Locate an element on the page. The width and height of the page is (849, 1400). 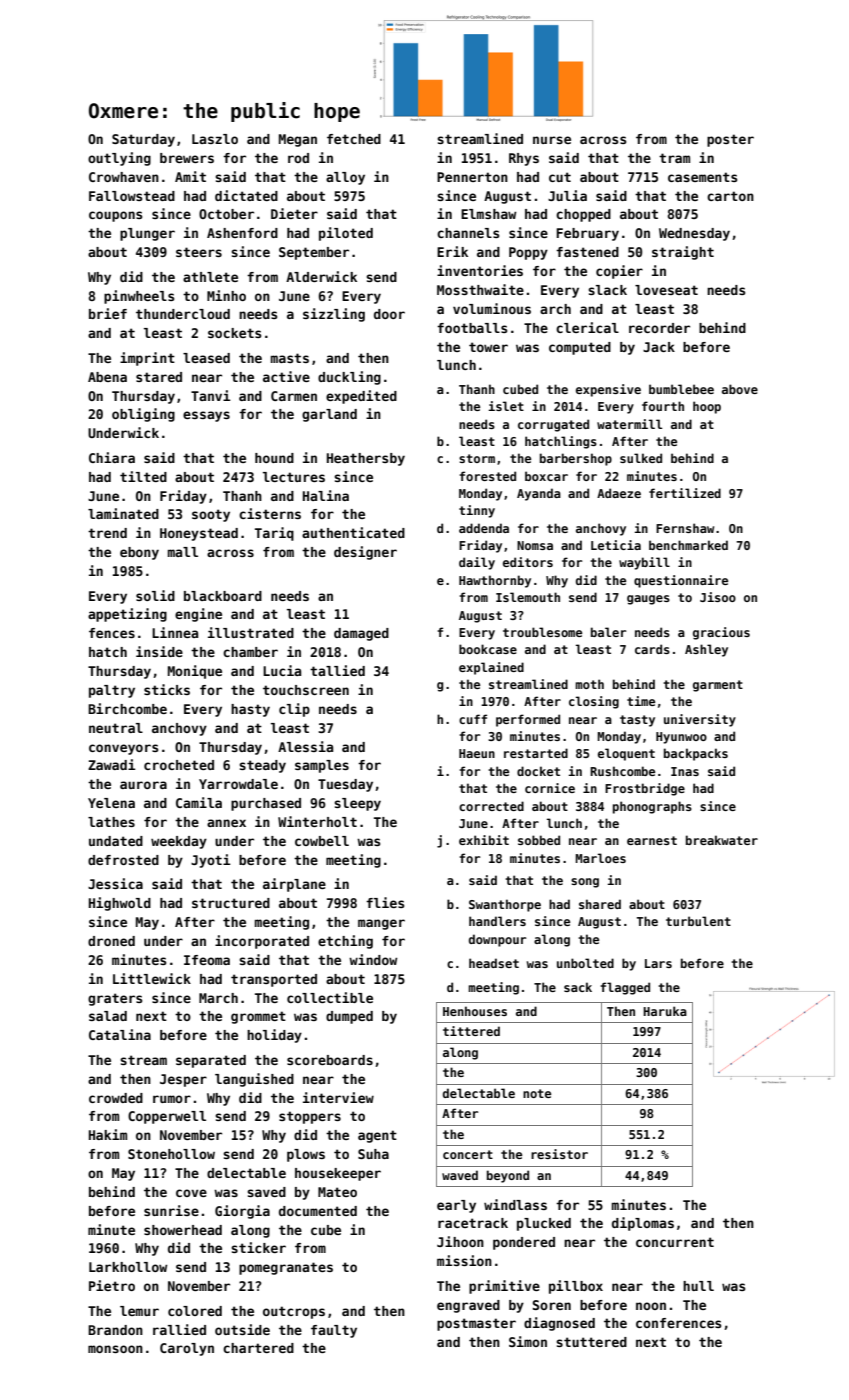
fertilized is located at coordinates (685, 493).
